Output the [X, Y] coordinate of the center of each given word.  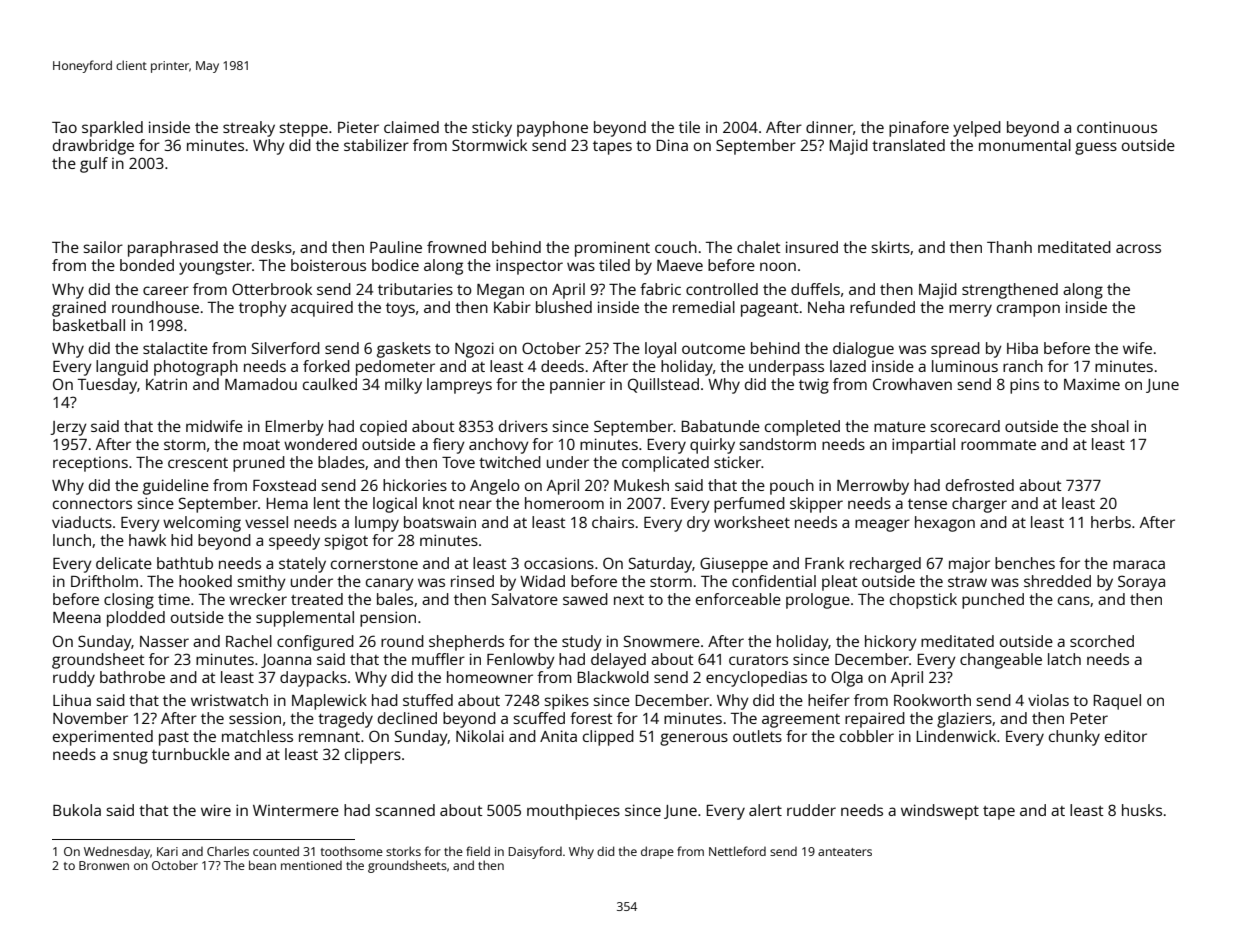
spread [955, 350]
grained [79, 309]
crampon [1028, 310]
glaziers [964, 720]
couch [676, 247]
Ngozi [474, 350]
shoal [1110, 426]
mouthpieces [573, 812]
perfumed [749, 505]
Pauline [396, 247]
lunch [72, 540]
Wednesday [117, 852]
